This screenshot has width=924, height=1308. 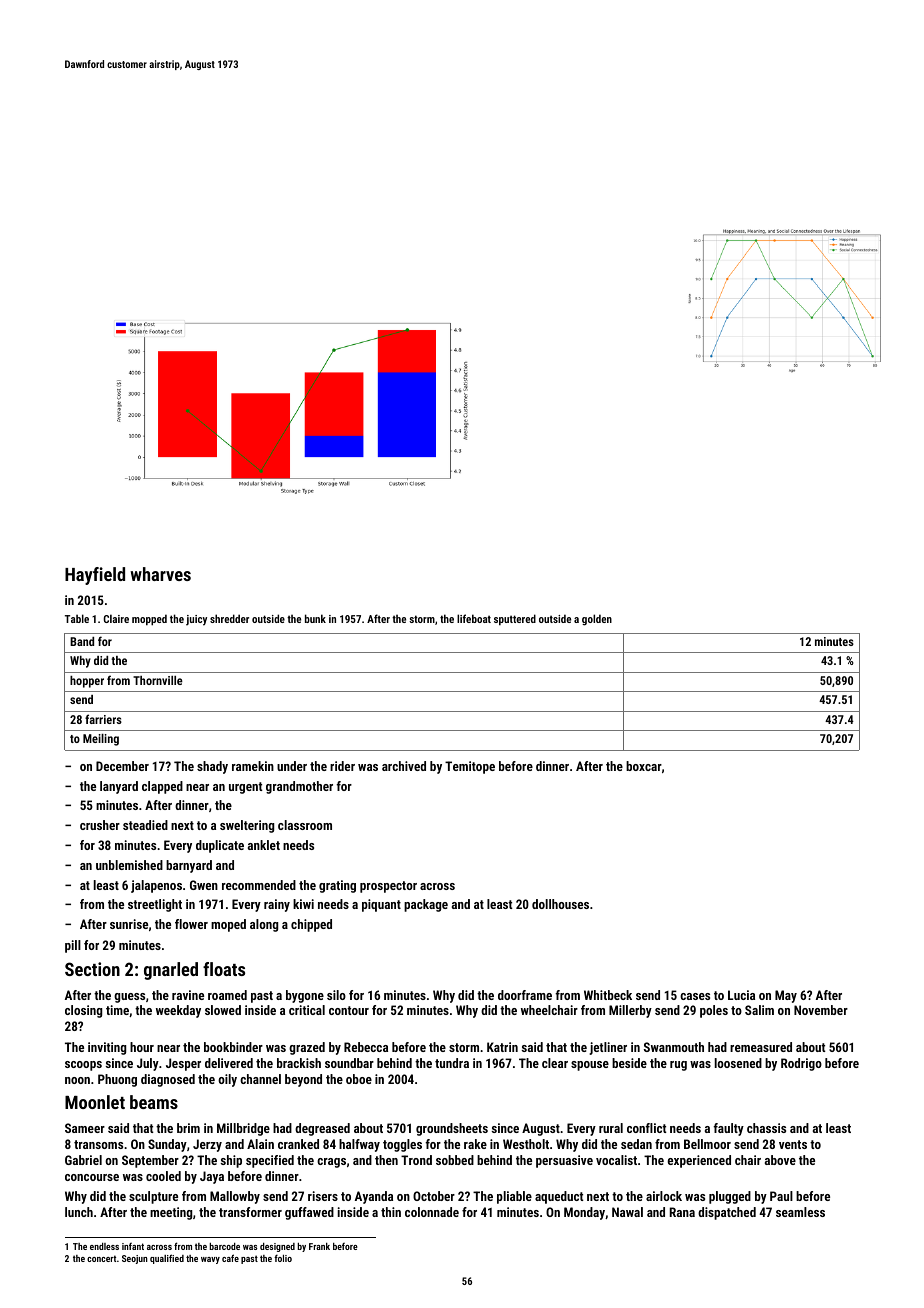 I want to click on Swanmouth, so click(x=674, y=1047).
